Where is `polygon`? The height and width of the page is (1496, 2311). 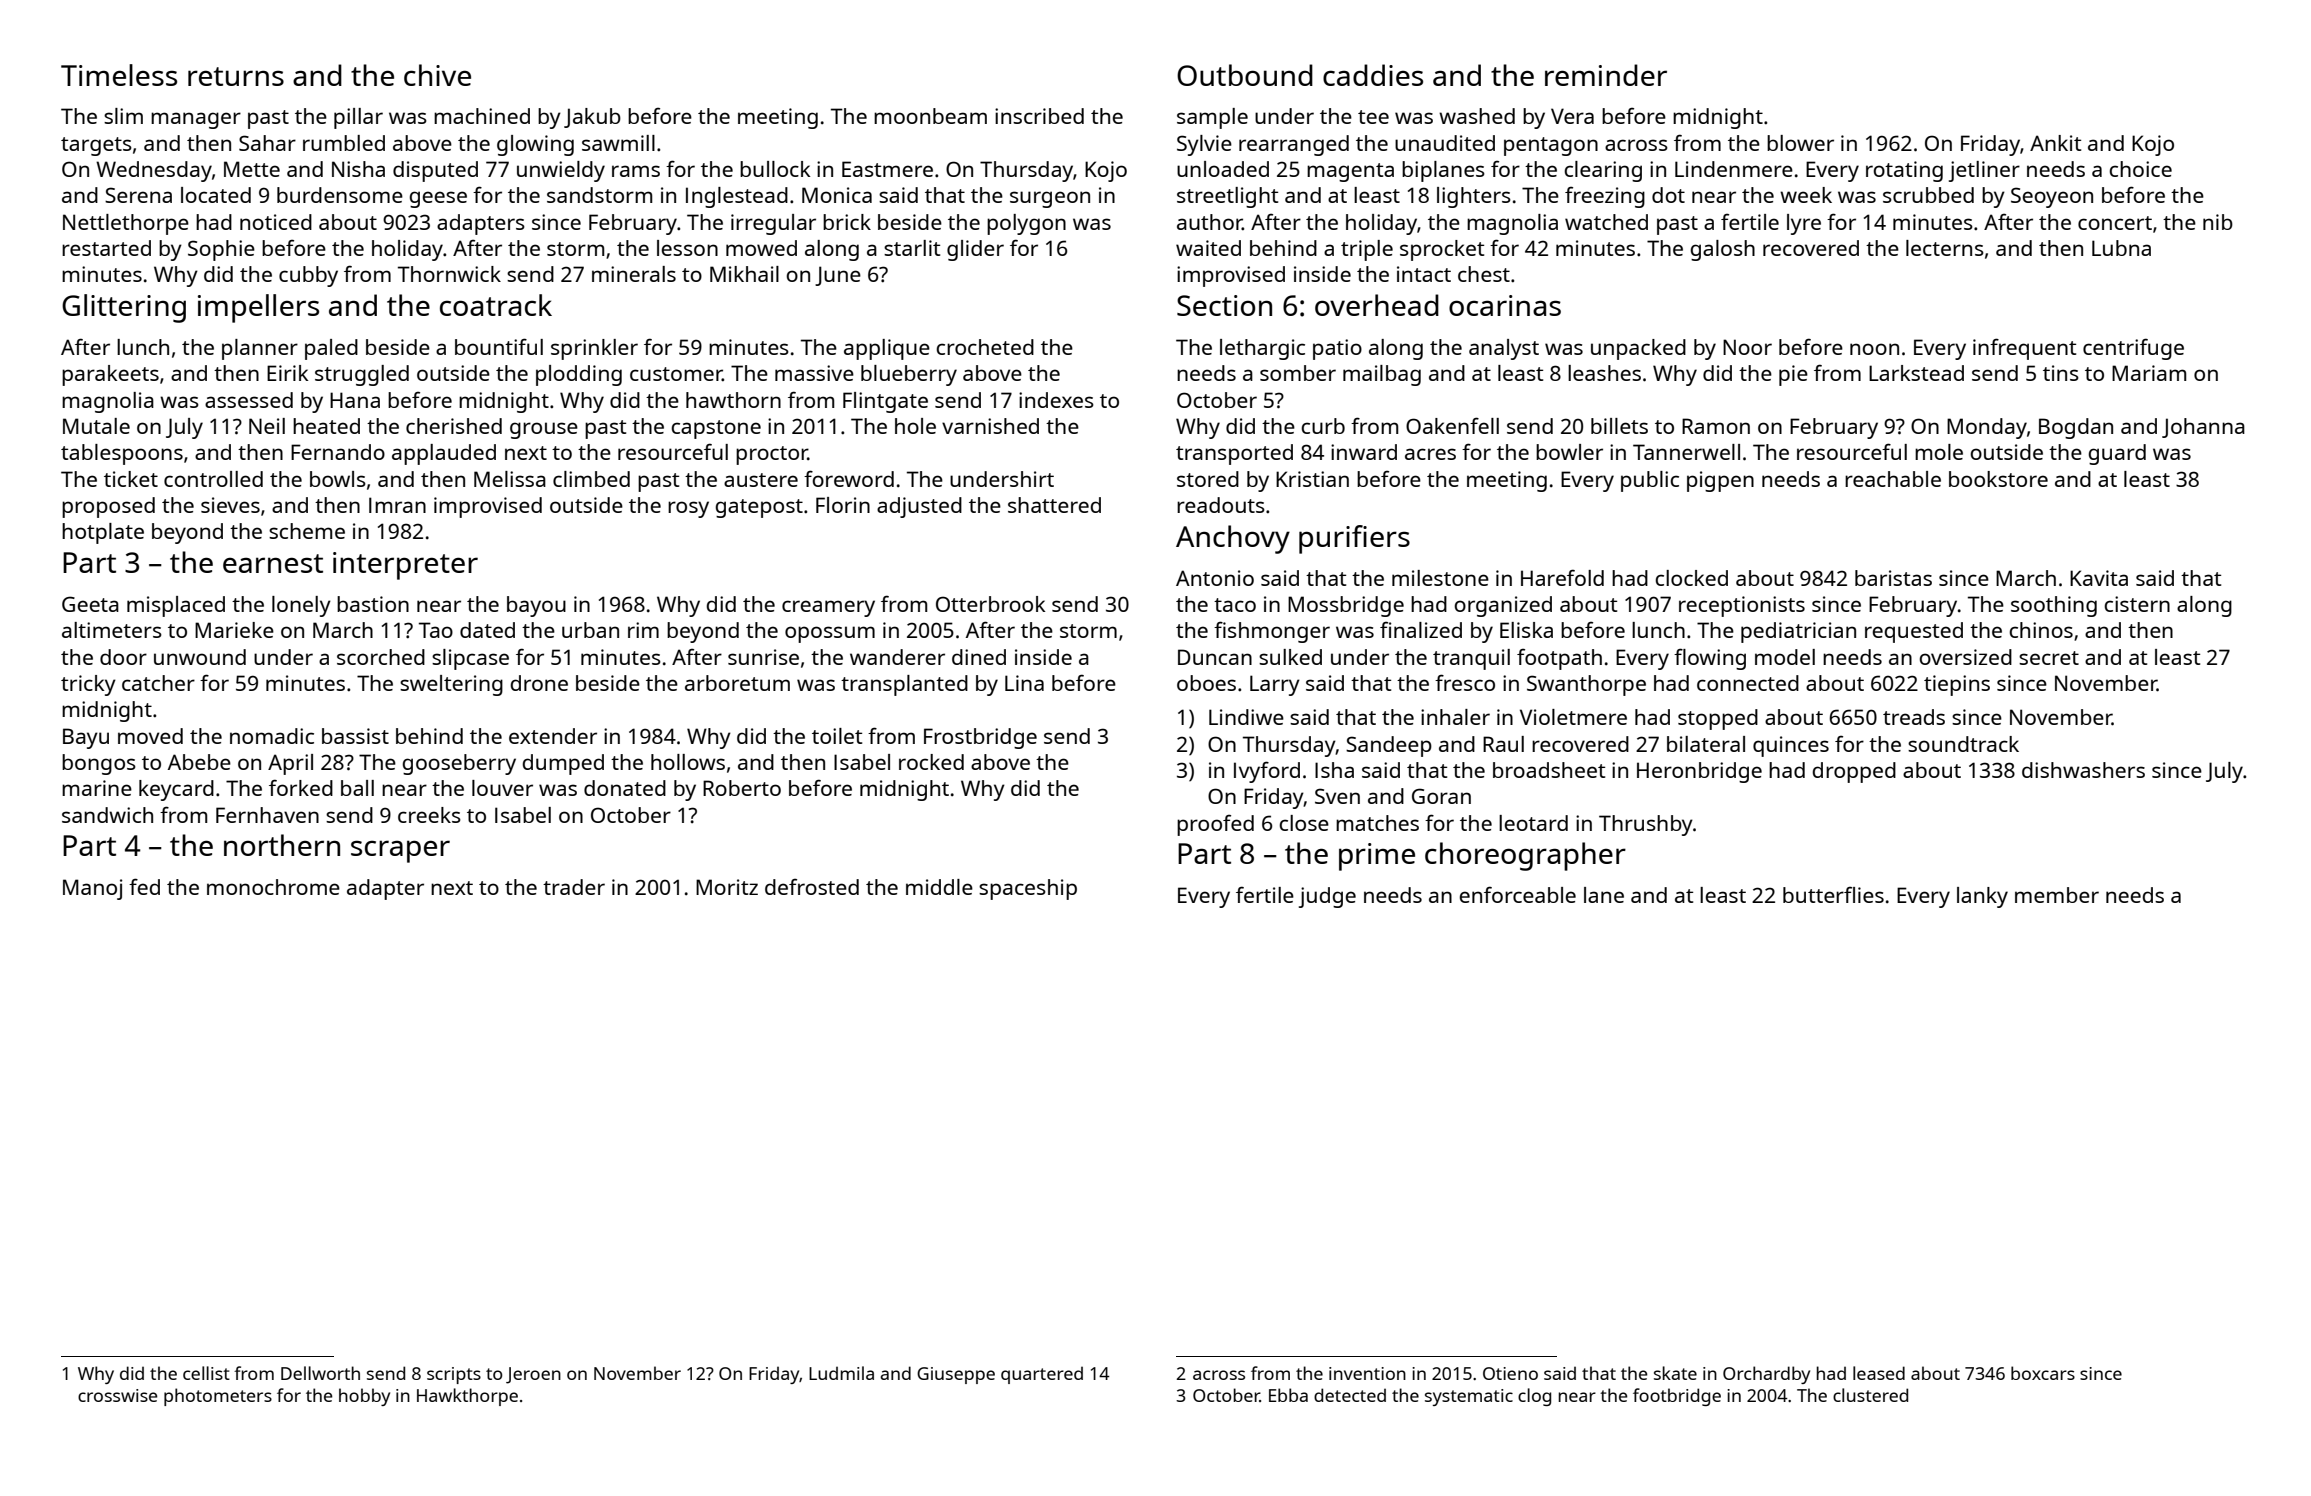 polygon is located at coordinates (1026, 224).
